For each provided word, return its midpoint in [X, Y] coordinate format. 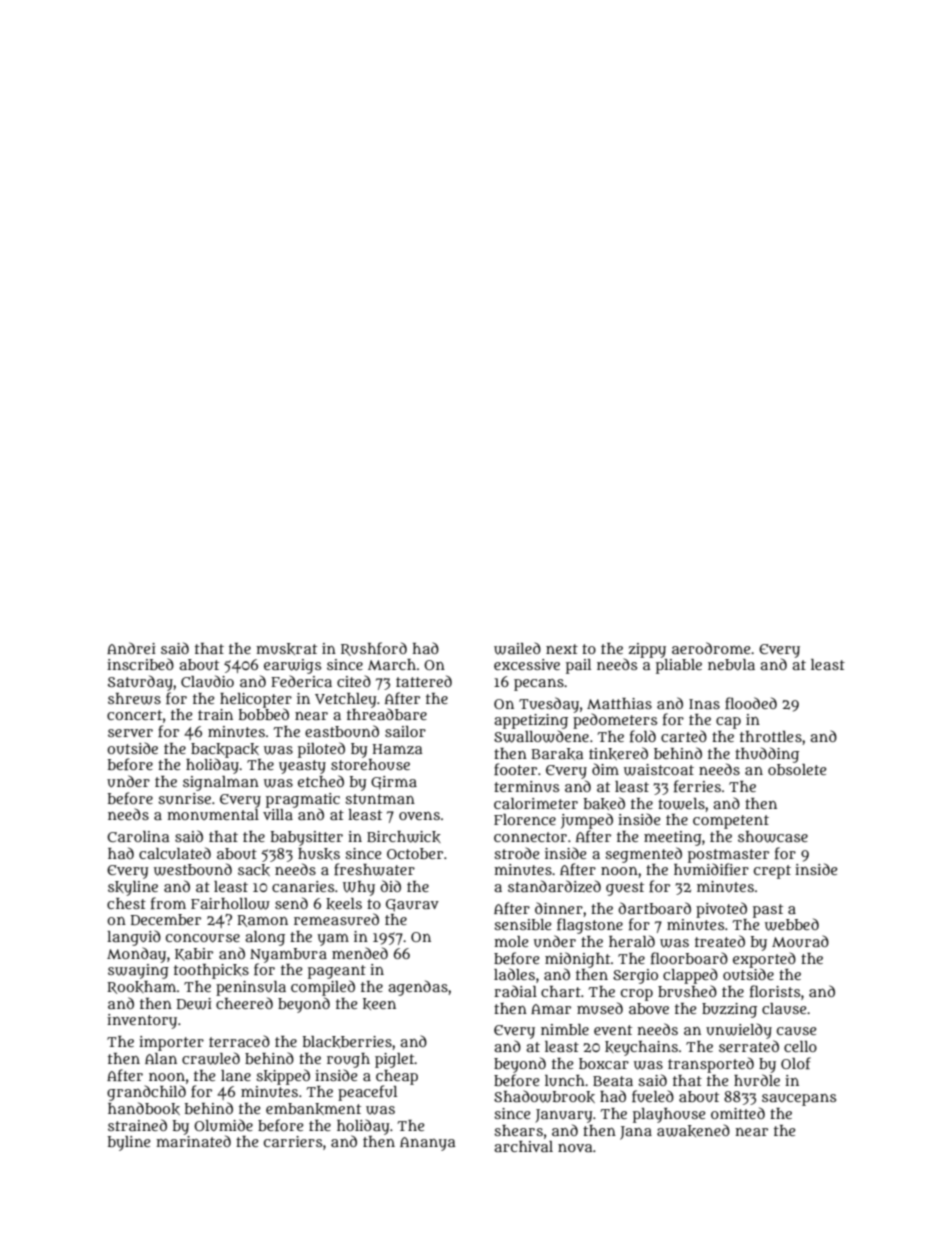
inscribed [140, 664]
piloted [321, 750]
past [768, 911]
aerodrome [711, 648]
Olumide [223, 1125]
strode [516, 853]
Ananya [428, 1144]
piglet [395, 1060]
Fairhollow [230, 904]
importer [171, 1043]
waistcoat [659, 770]
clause [784, 1008]
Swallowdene [541, 736]
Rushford [374, 649]
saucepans [799, 1100]
